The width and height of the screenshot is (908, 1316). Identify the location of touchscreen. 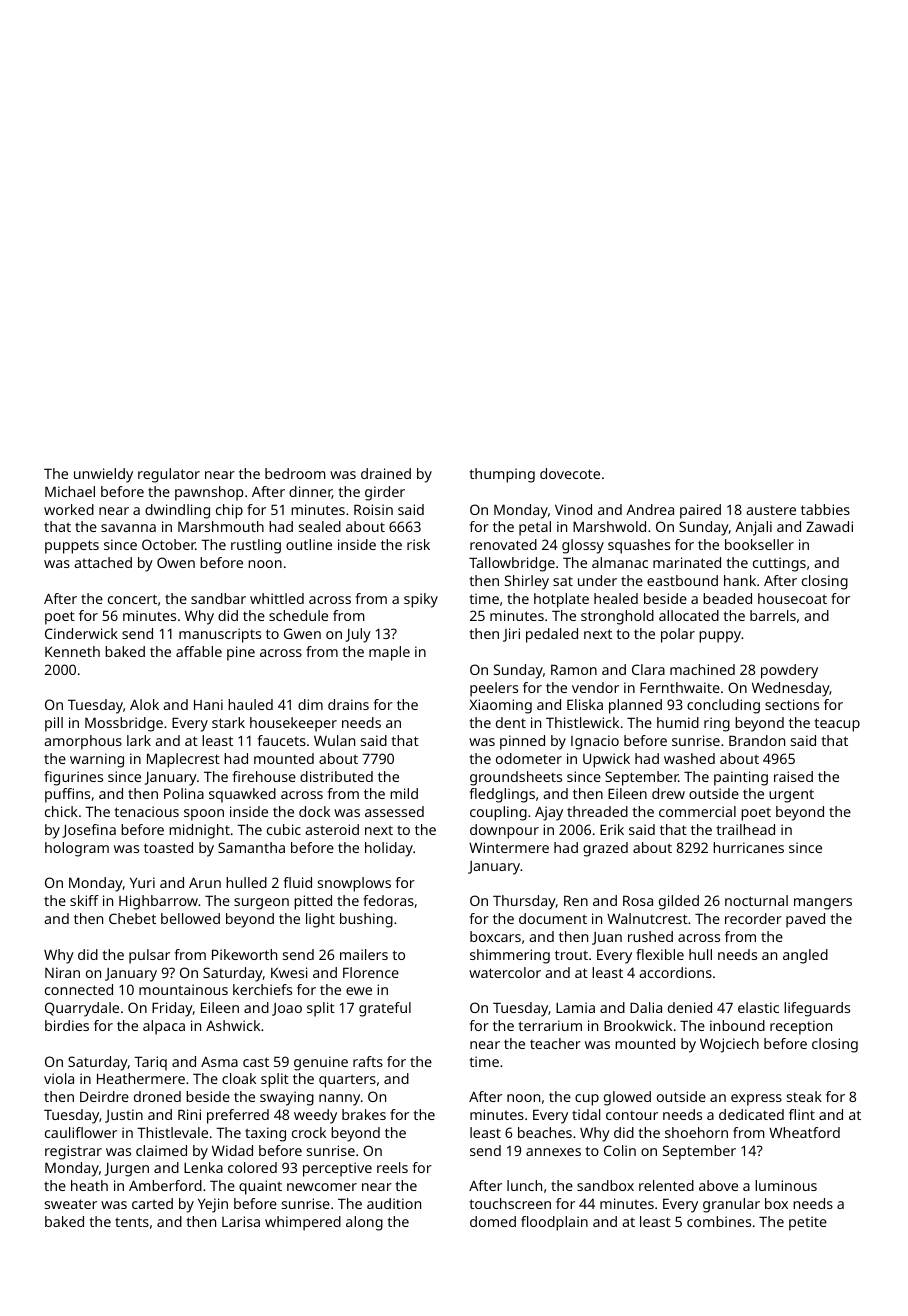
(510, 1203).
